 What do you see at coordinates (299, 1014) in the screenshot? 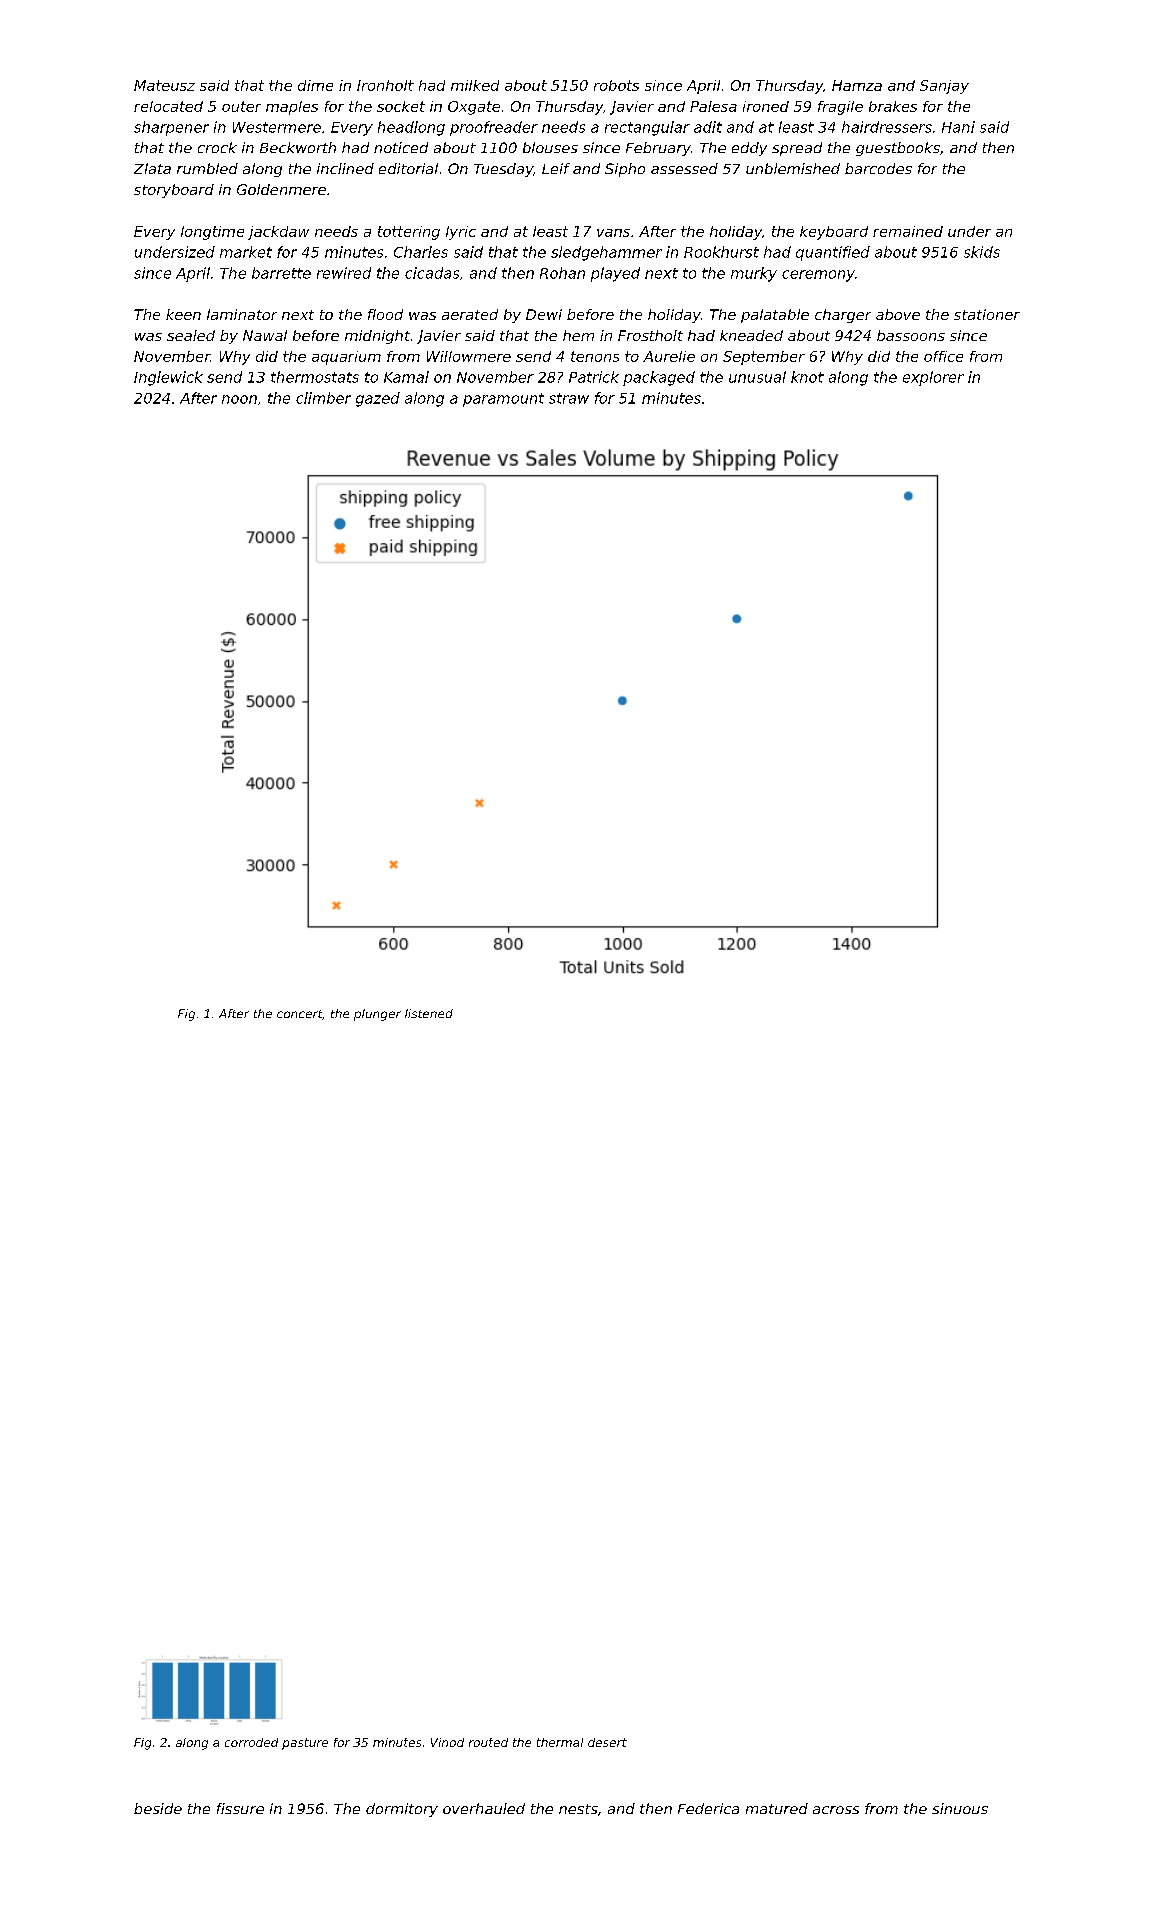
I see `concert` at bounding box center [299, 1014].
